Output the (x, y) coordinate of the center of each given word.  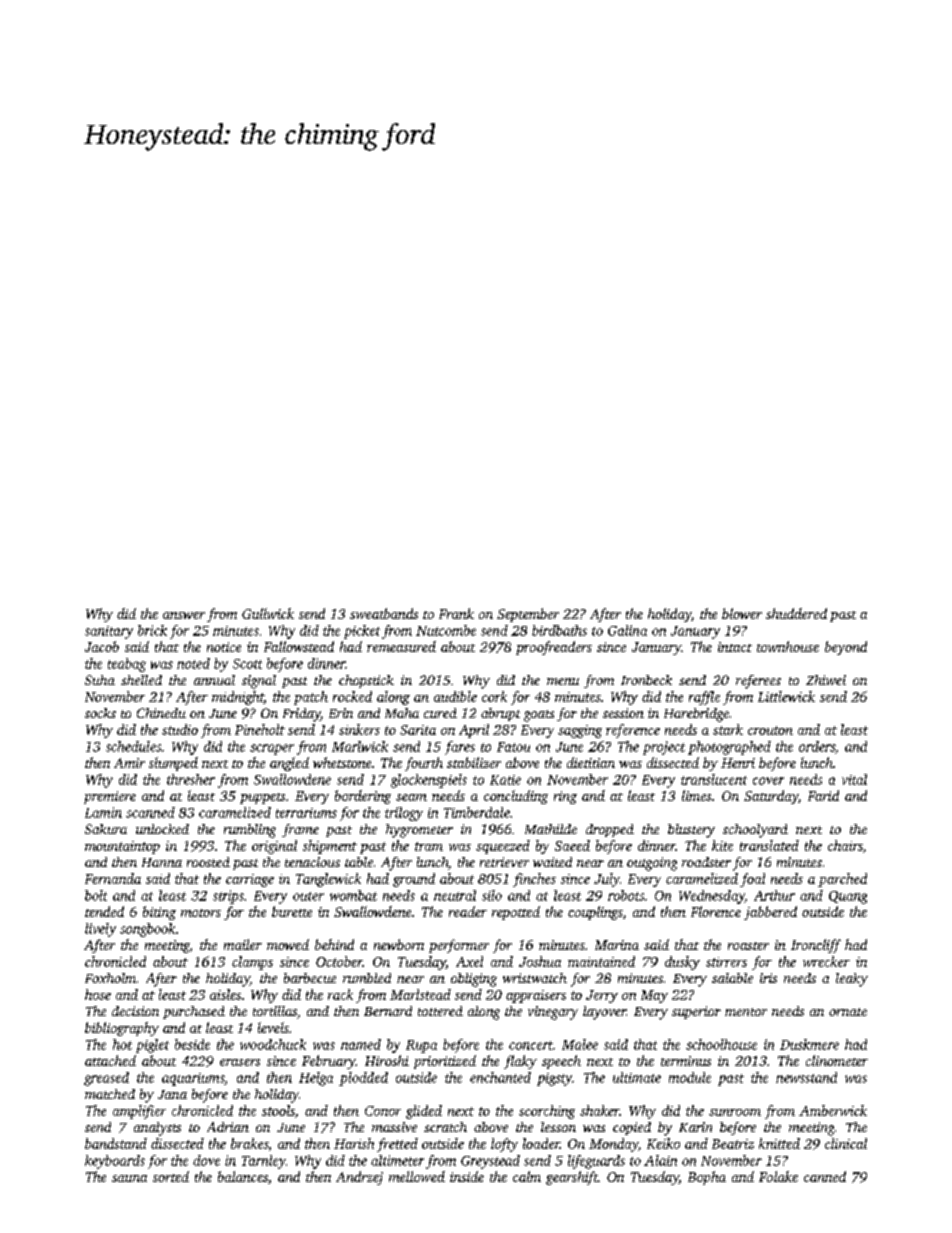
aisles (225, 994)
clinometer (837, 1060)
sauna (129, 1178)
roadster (706, 862)
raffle (704, 698)
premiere (110, 797)
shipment (330, 847)
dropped (610, 830)
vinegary (553, 1013)
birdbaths (559, 630)
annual (214, 680)
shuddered (796, 613)
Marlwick (360, 746)
